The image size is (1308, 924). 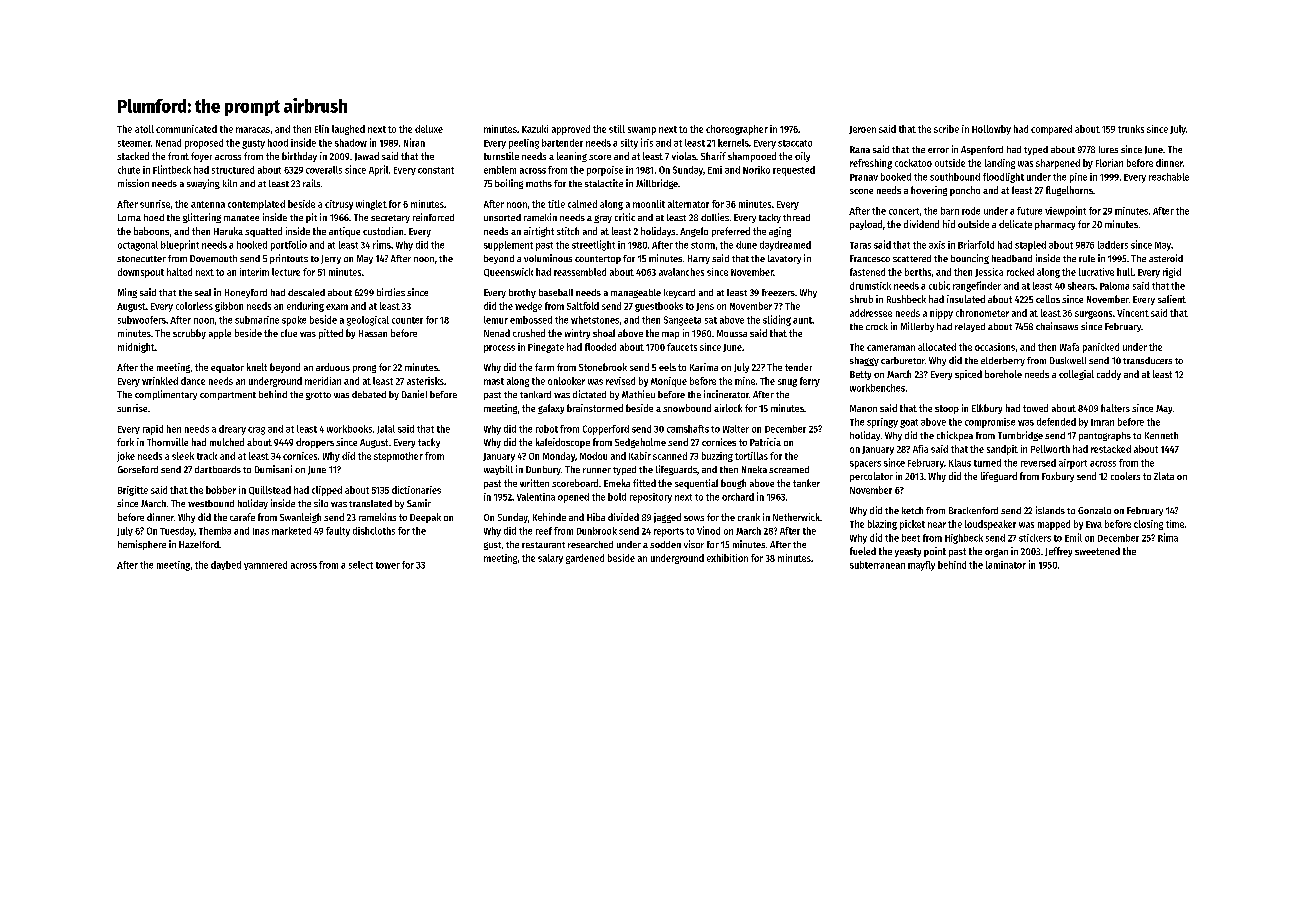 What do you see at coordinates (937, 347) in the page?
I see `allocated` at bounding box center [937, 347].
